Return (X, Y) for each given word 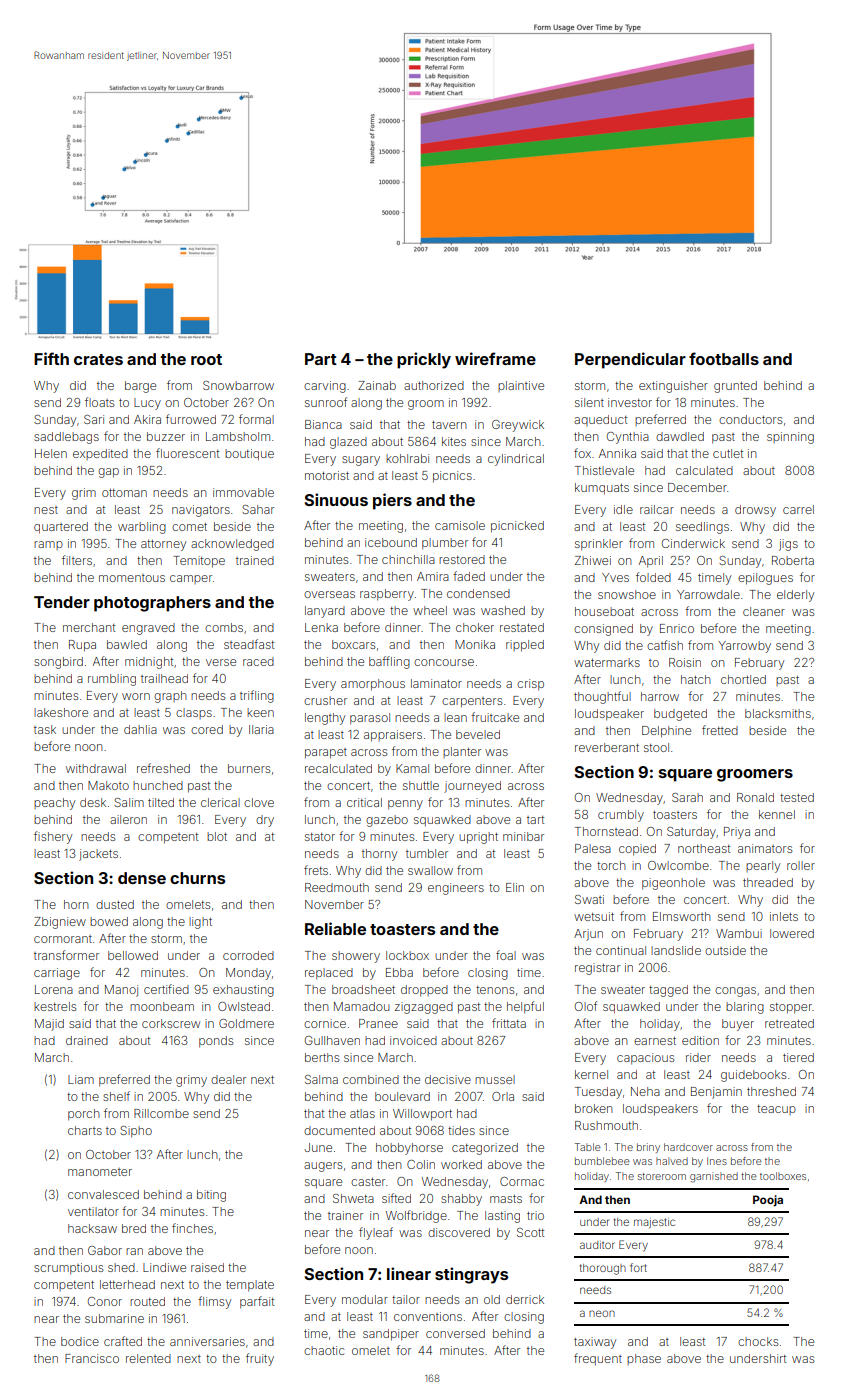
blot (217, 836)
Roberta (793, 560)
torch (611, 865)
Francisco (92, 1358)
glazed (348, 443)
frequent (598, 1359)
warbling (142, 528)
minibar (523, 836)
